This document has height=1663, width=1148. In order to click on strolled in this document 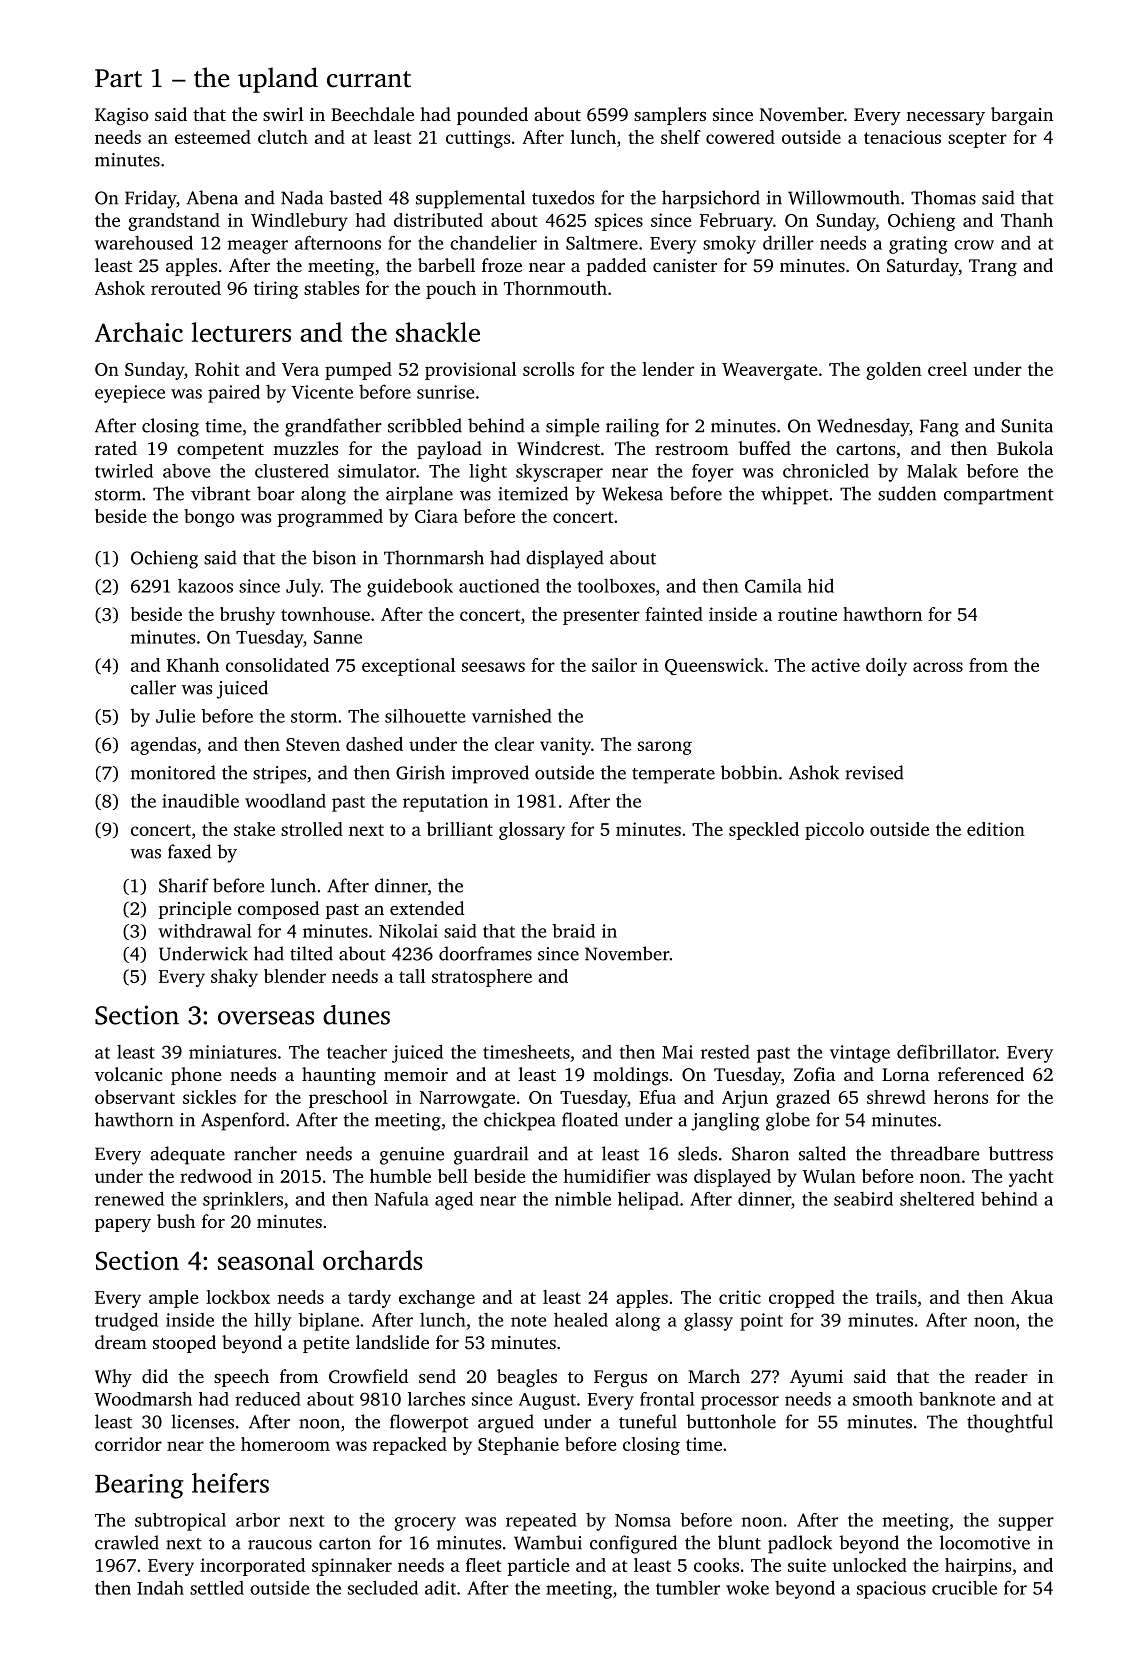, I will do `click(312, 829)`.
